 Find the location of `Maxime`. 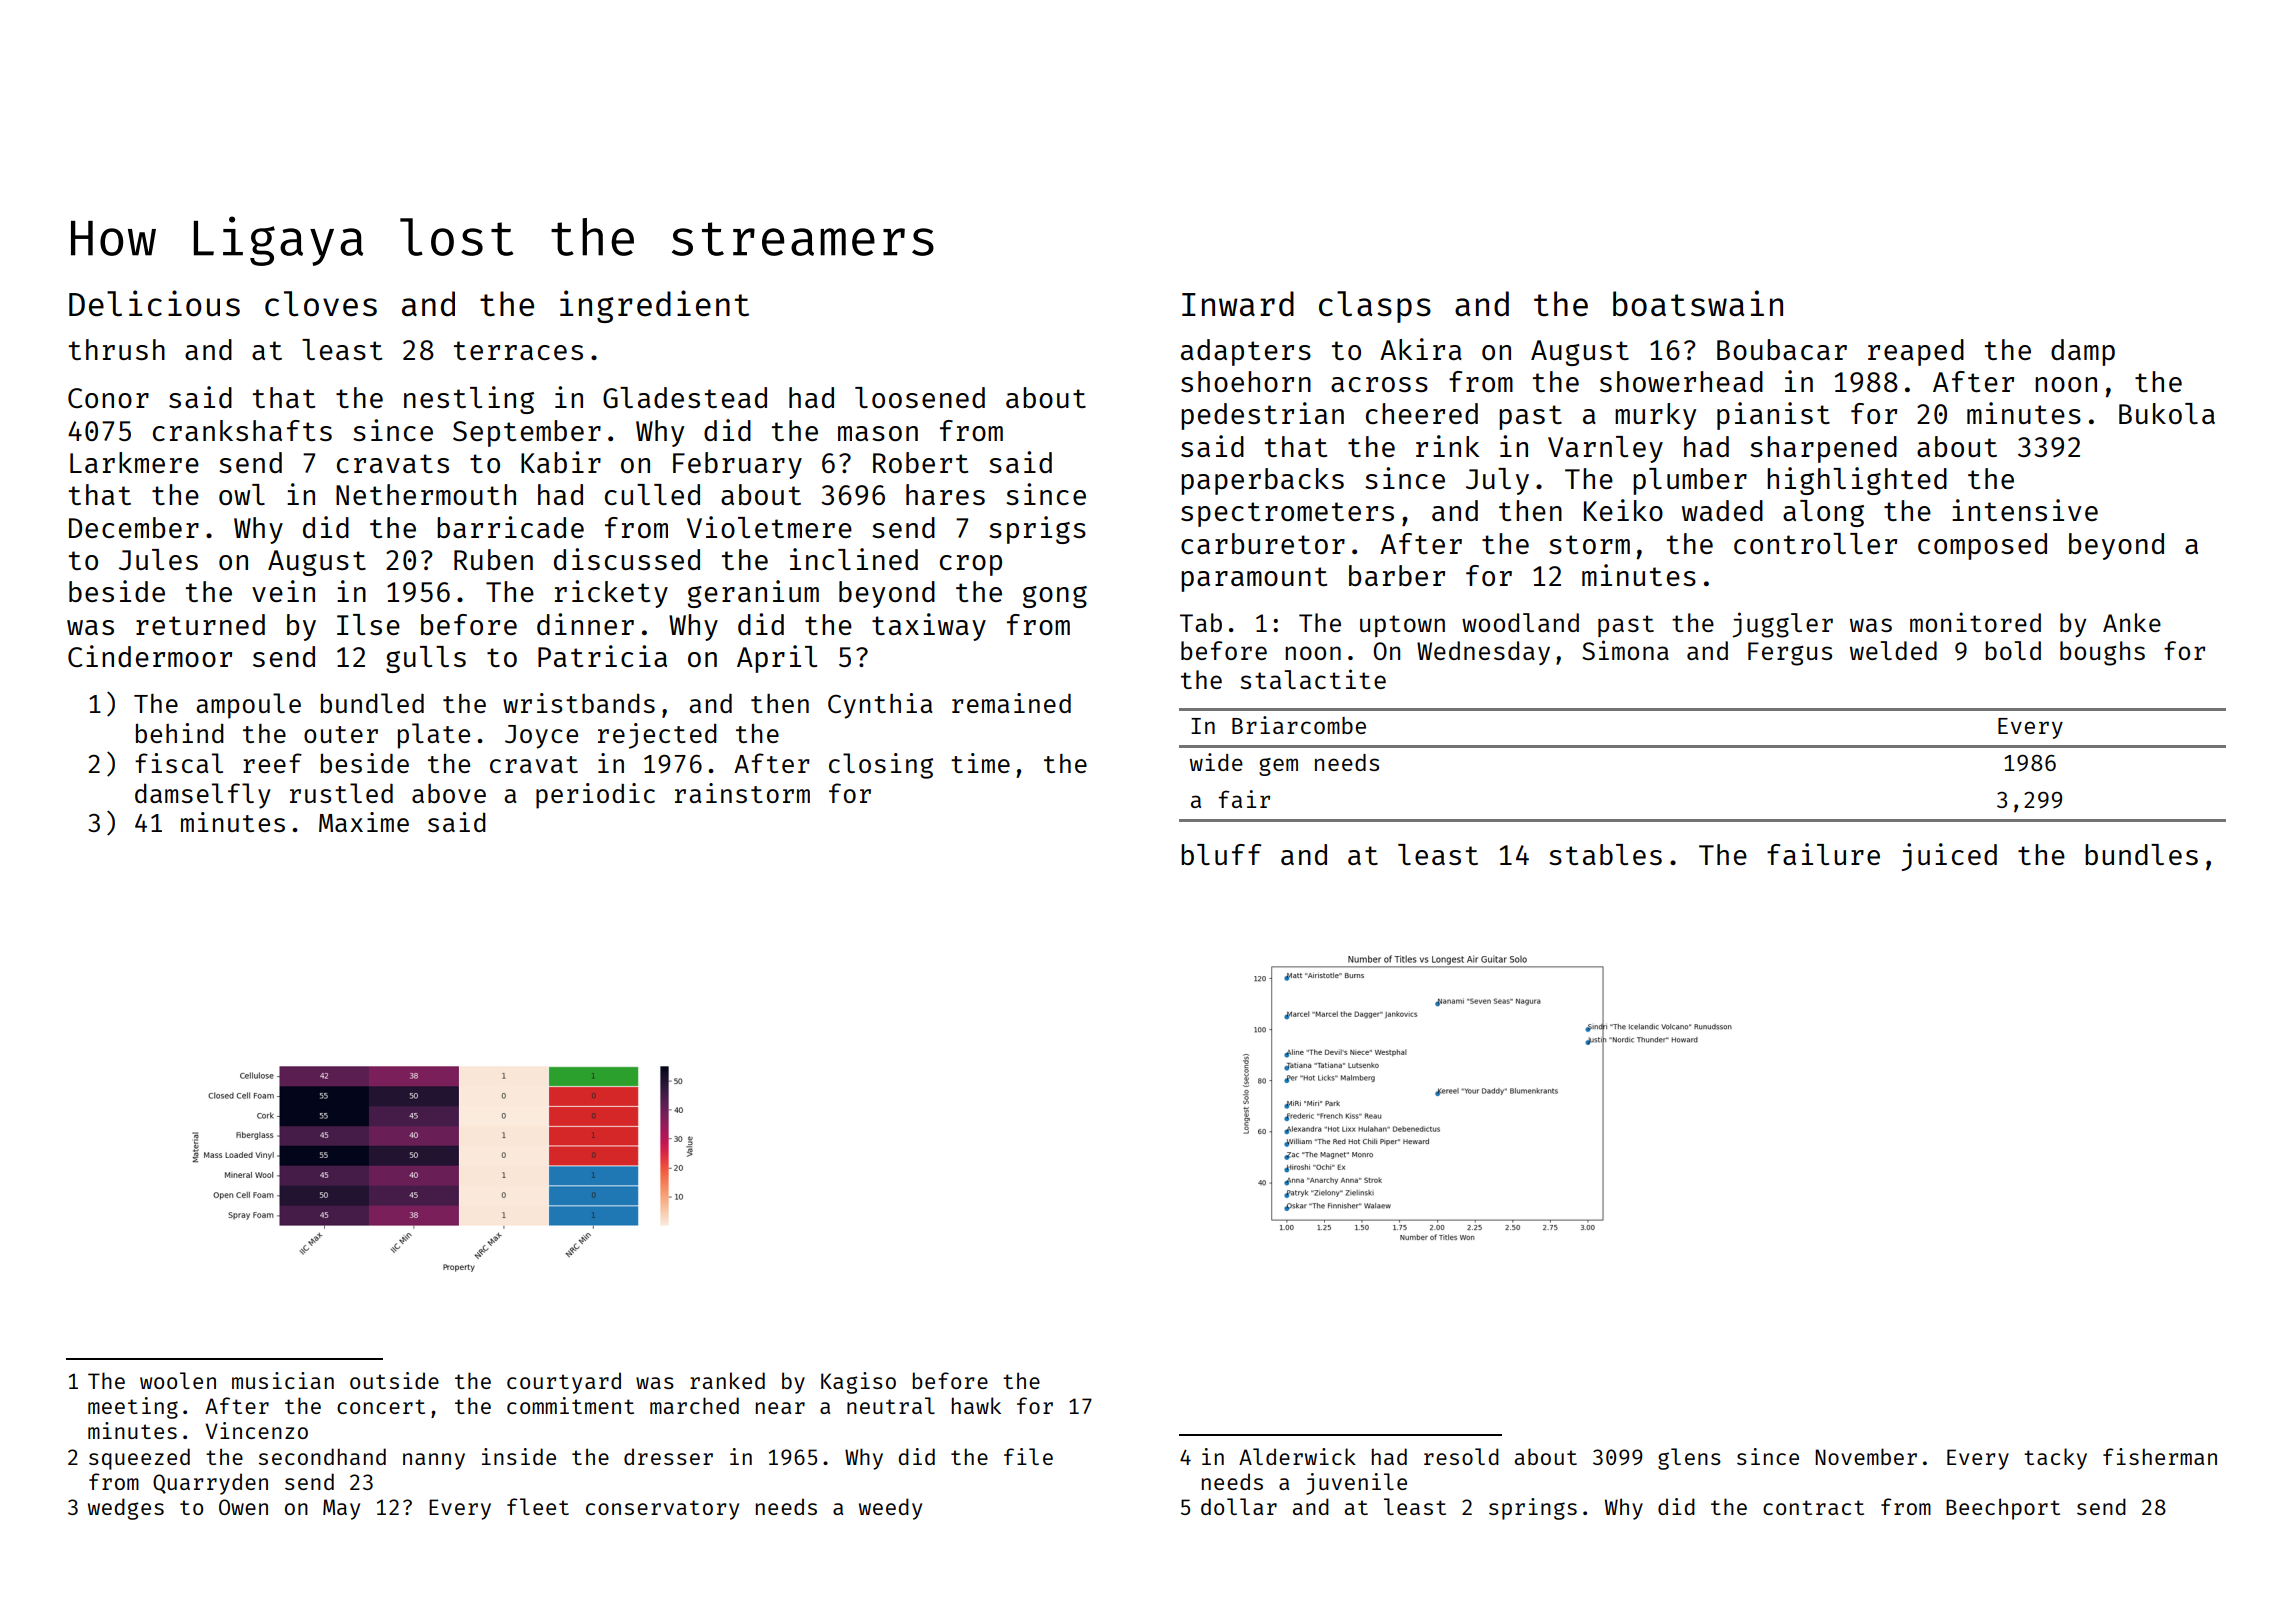

Maxime is located at coordinates (364, 822).
